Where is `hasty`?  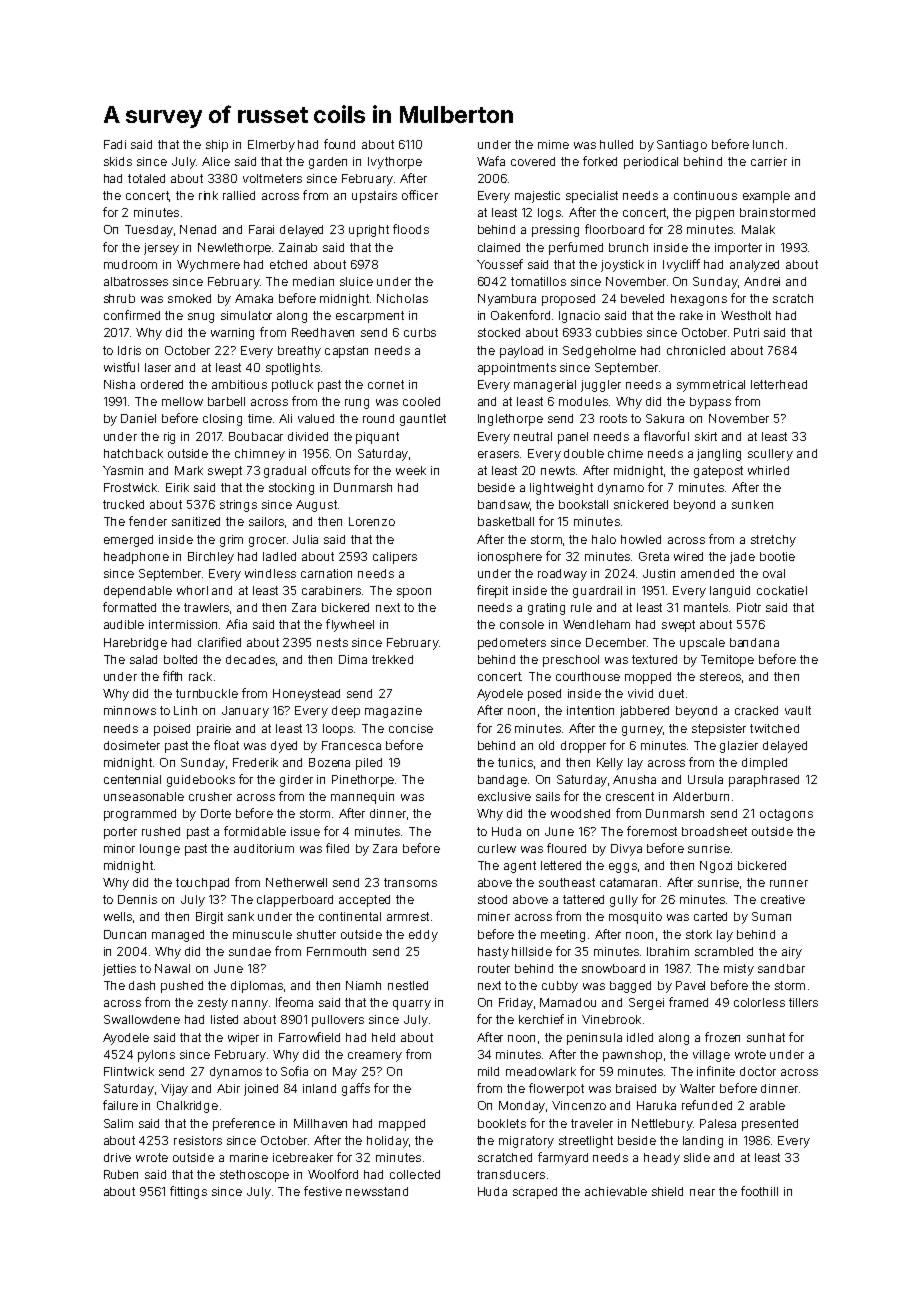 hasty is located at coordinates (493, 953).
